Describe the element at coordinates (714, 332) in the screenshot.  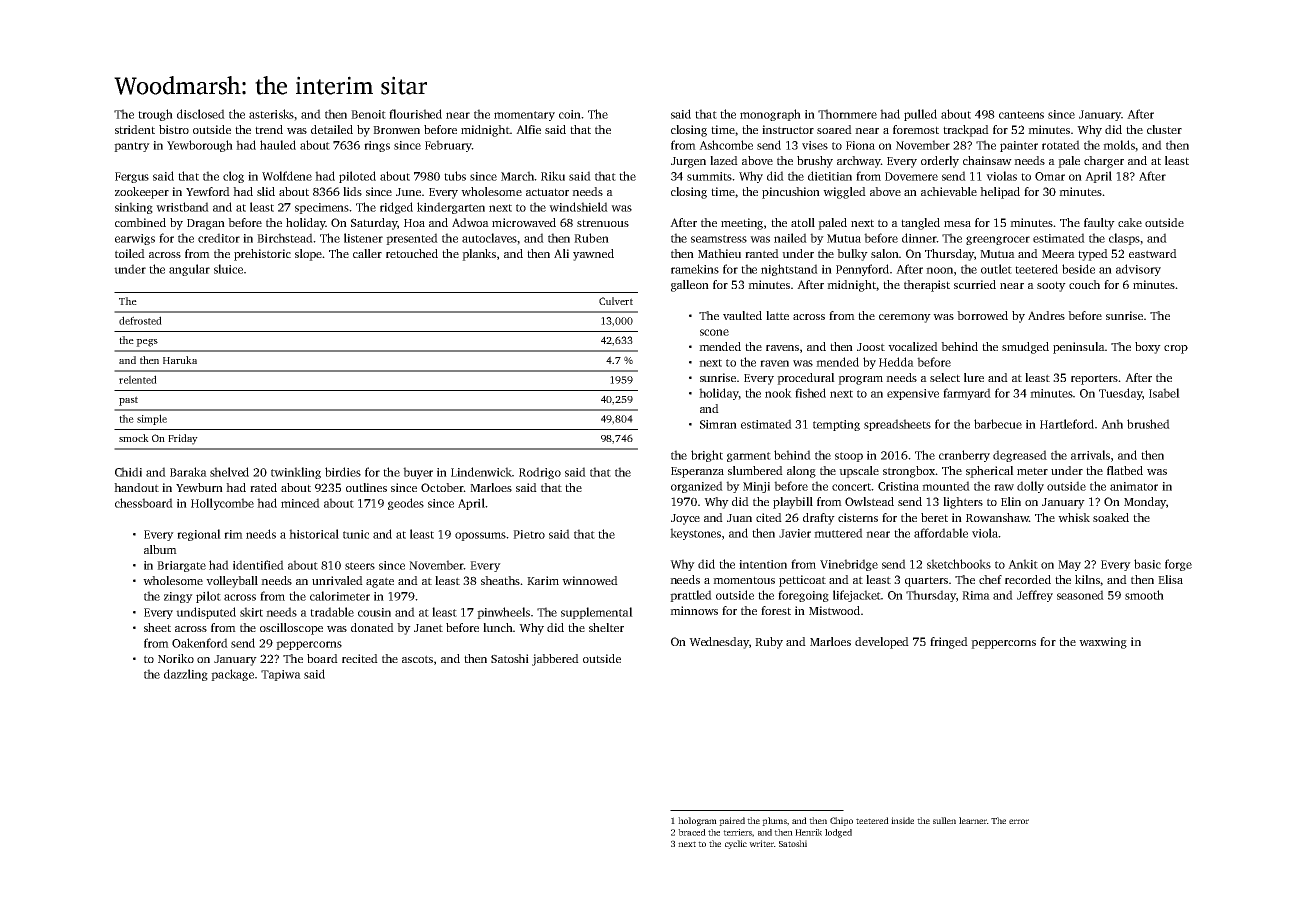
I see `scone` at that location.
